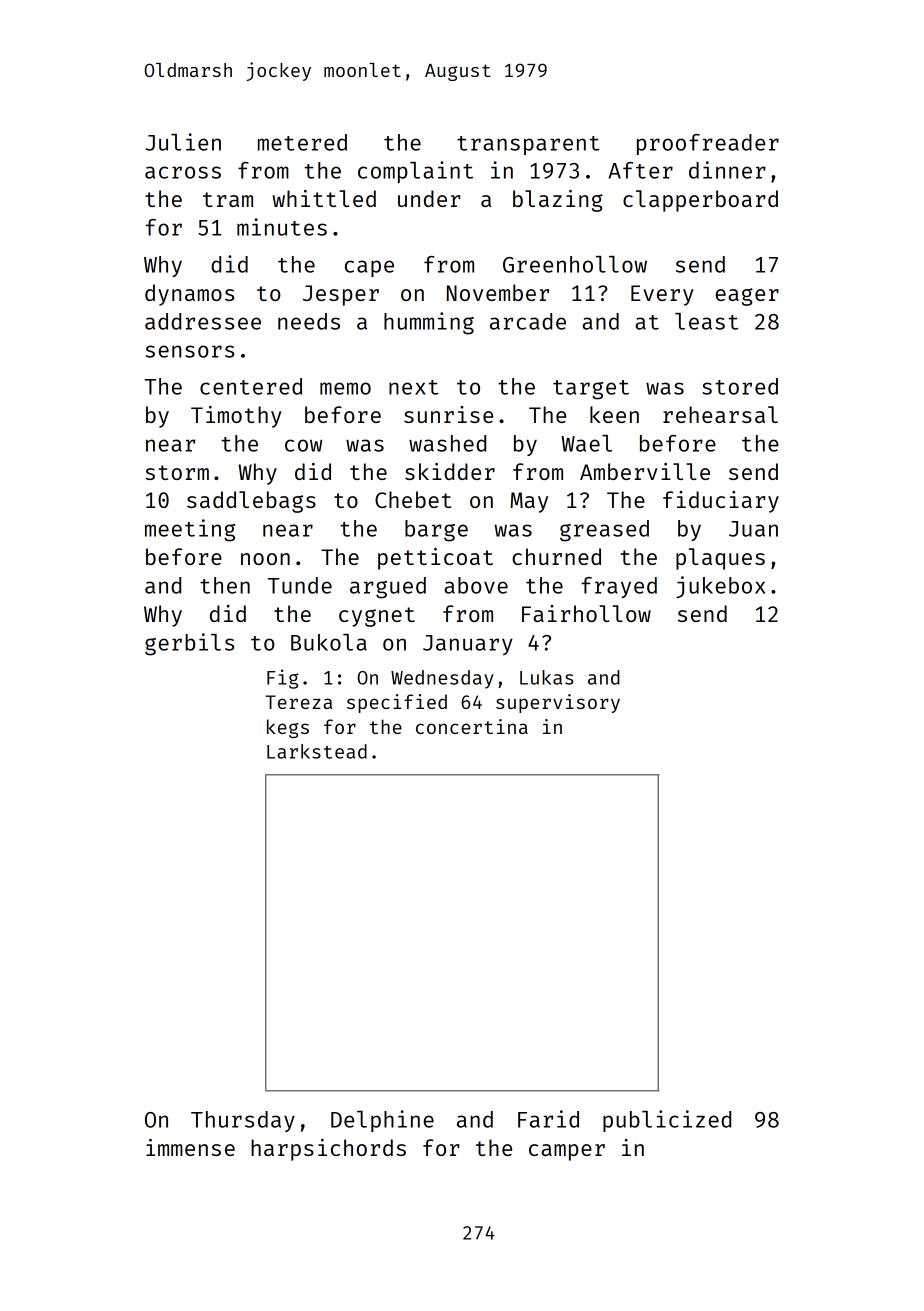 The image size is (924, 1311). What do you see at coordinates (345, 388) in the document?
I see `memo` at bounding box center [345, 388].
